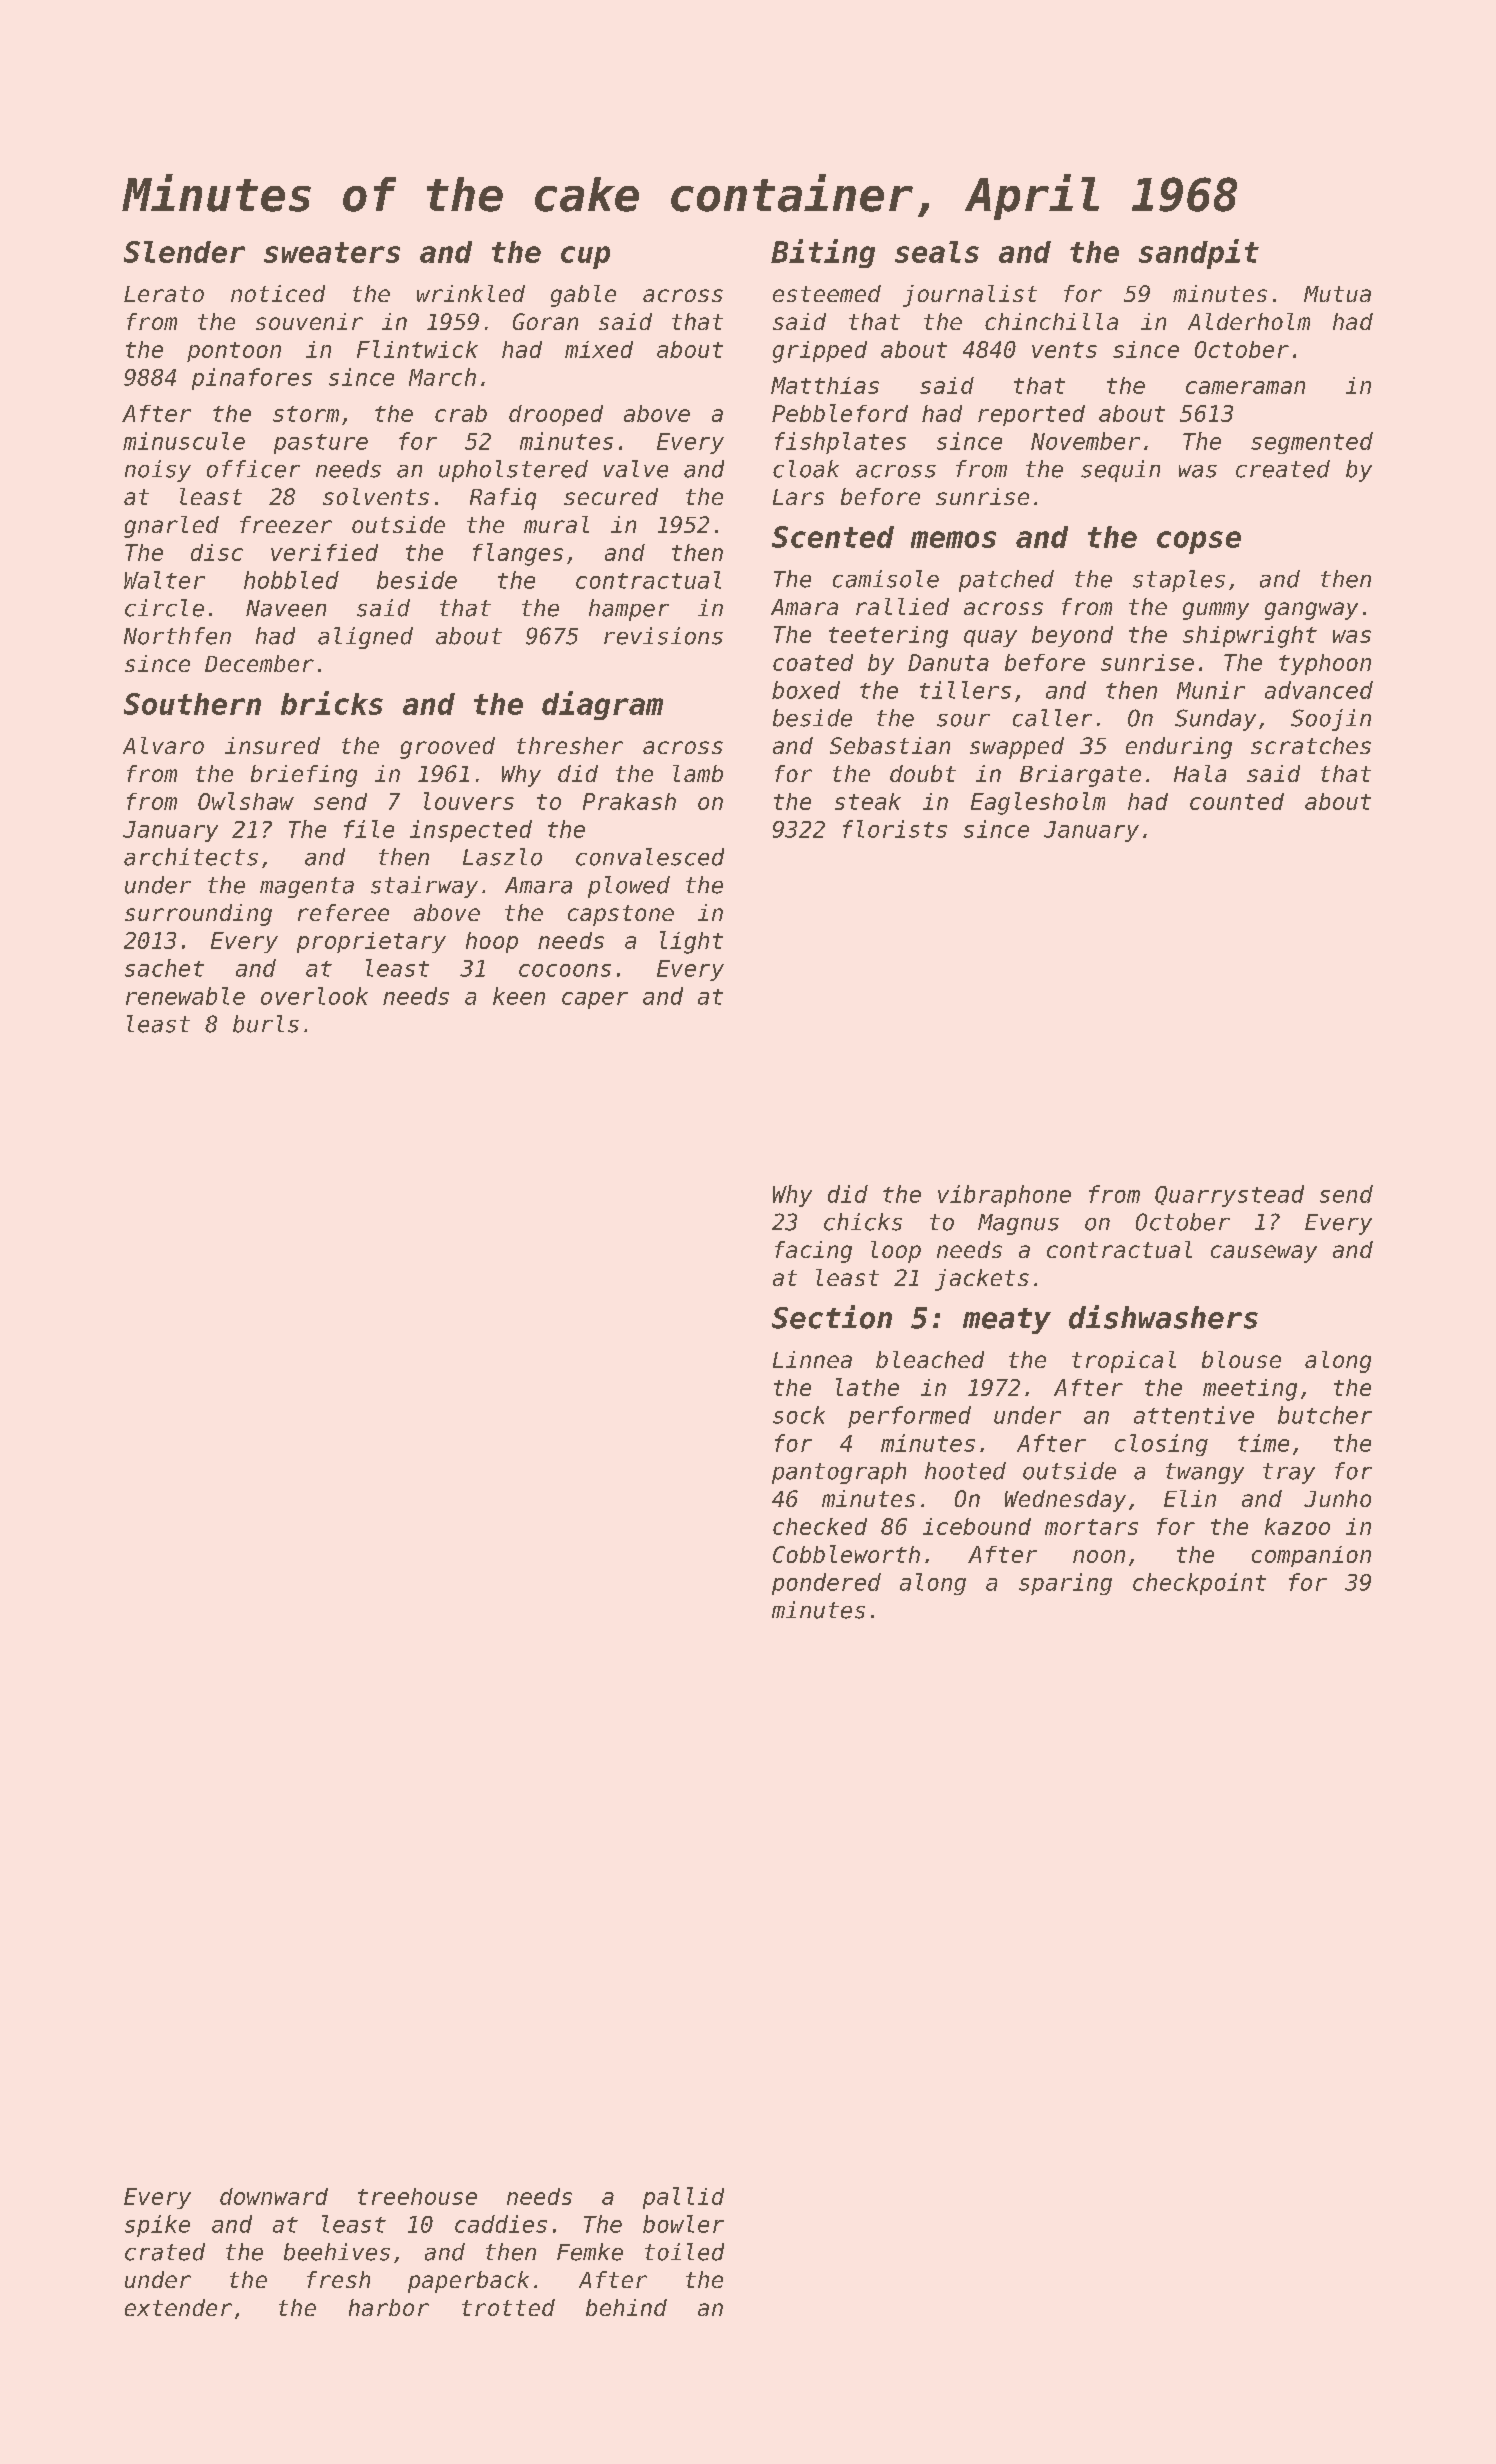  What do you see at coordinates (585, 257) in the page?
I see `cup` at bounding box center [585, 257].
